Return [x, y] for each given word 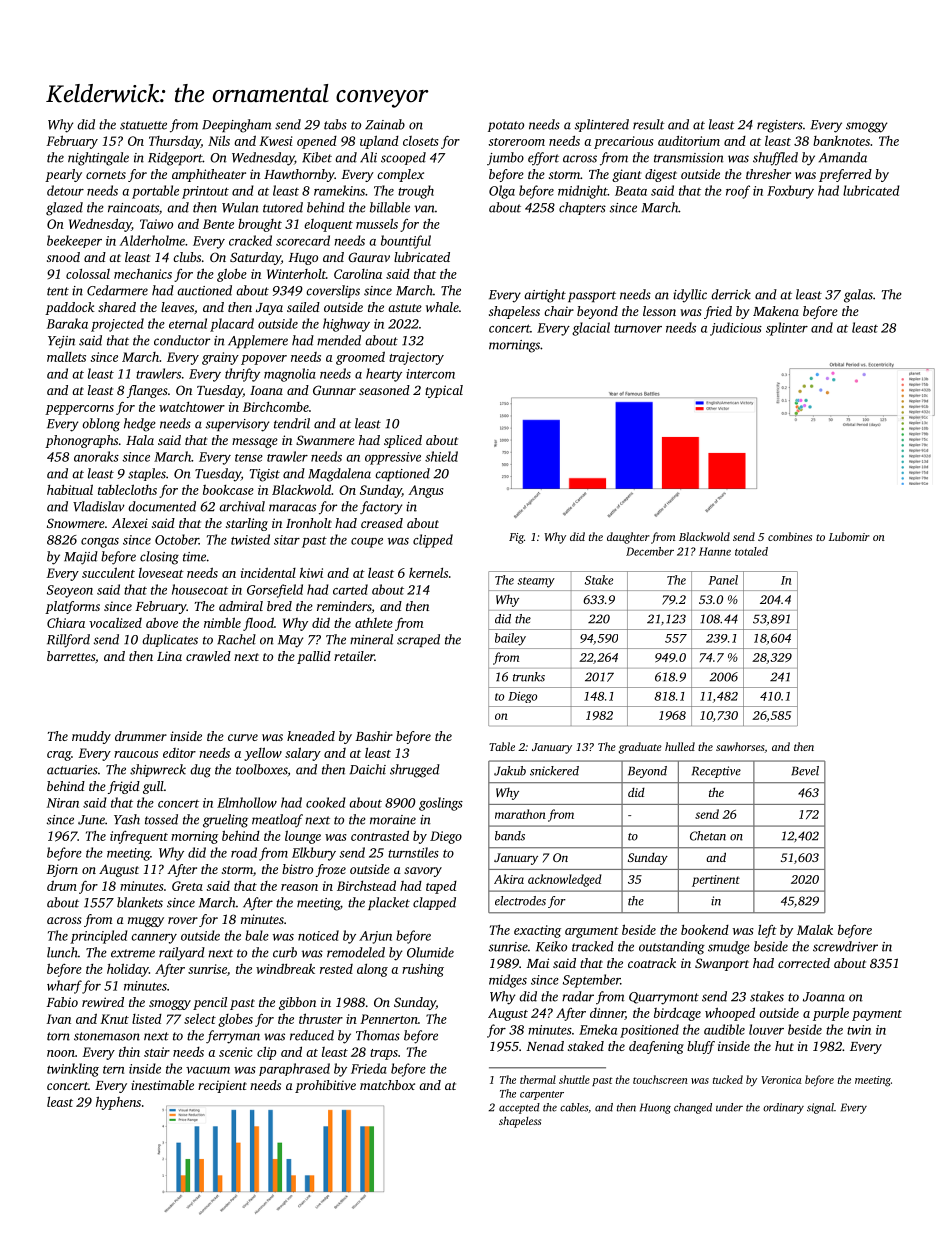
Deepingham [236, 126]
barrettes [71, 656]
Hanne [715, 551]
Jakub [510, 771]
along [372, 970]
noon [61, 1053]
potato [506, 126]
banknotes [841, 141]
